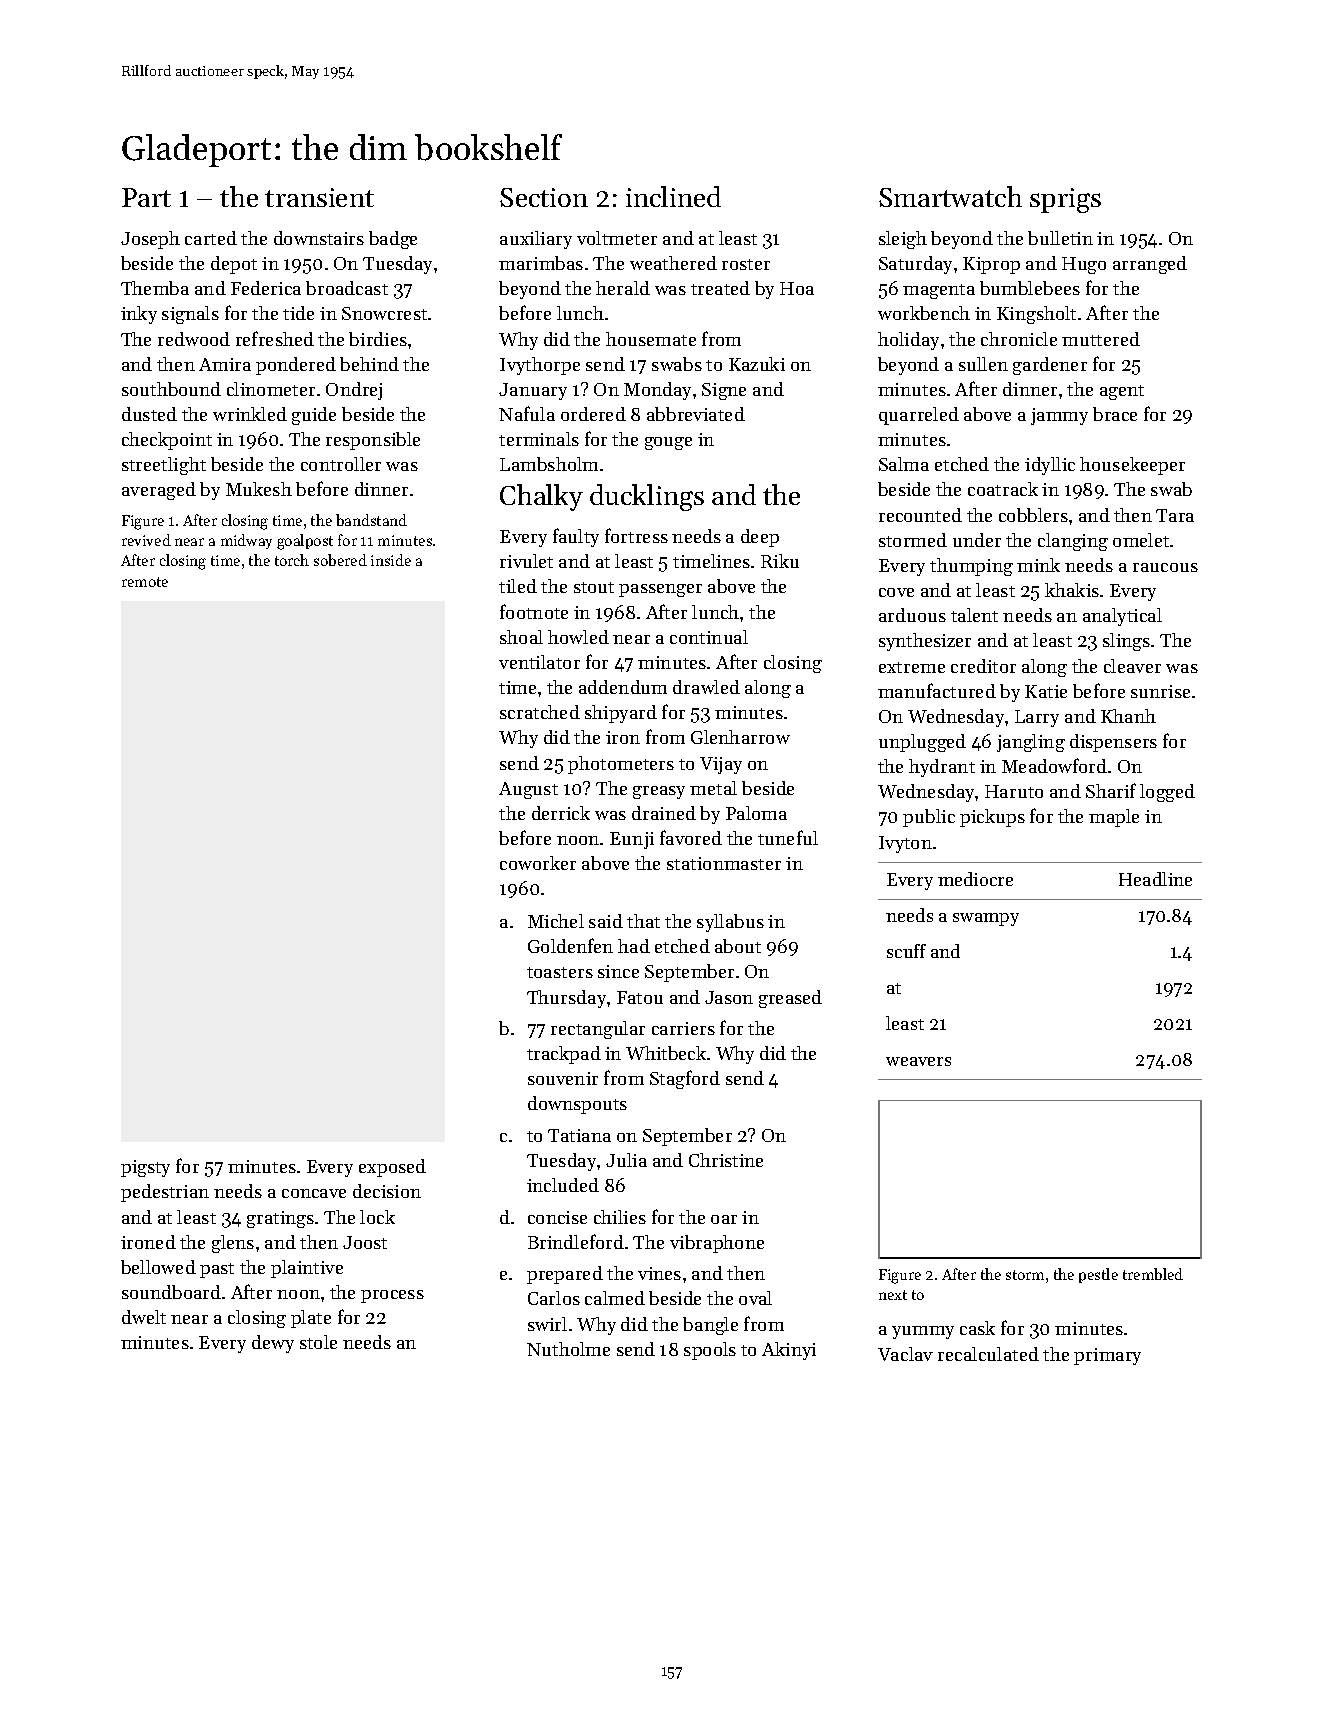  Describe the element at coordinates (541, 263) in the page. I see `marimbas` at that location.
